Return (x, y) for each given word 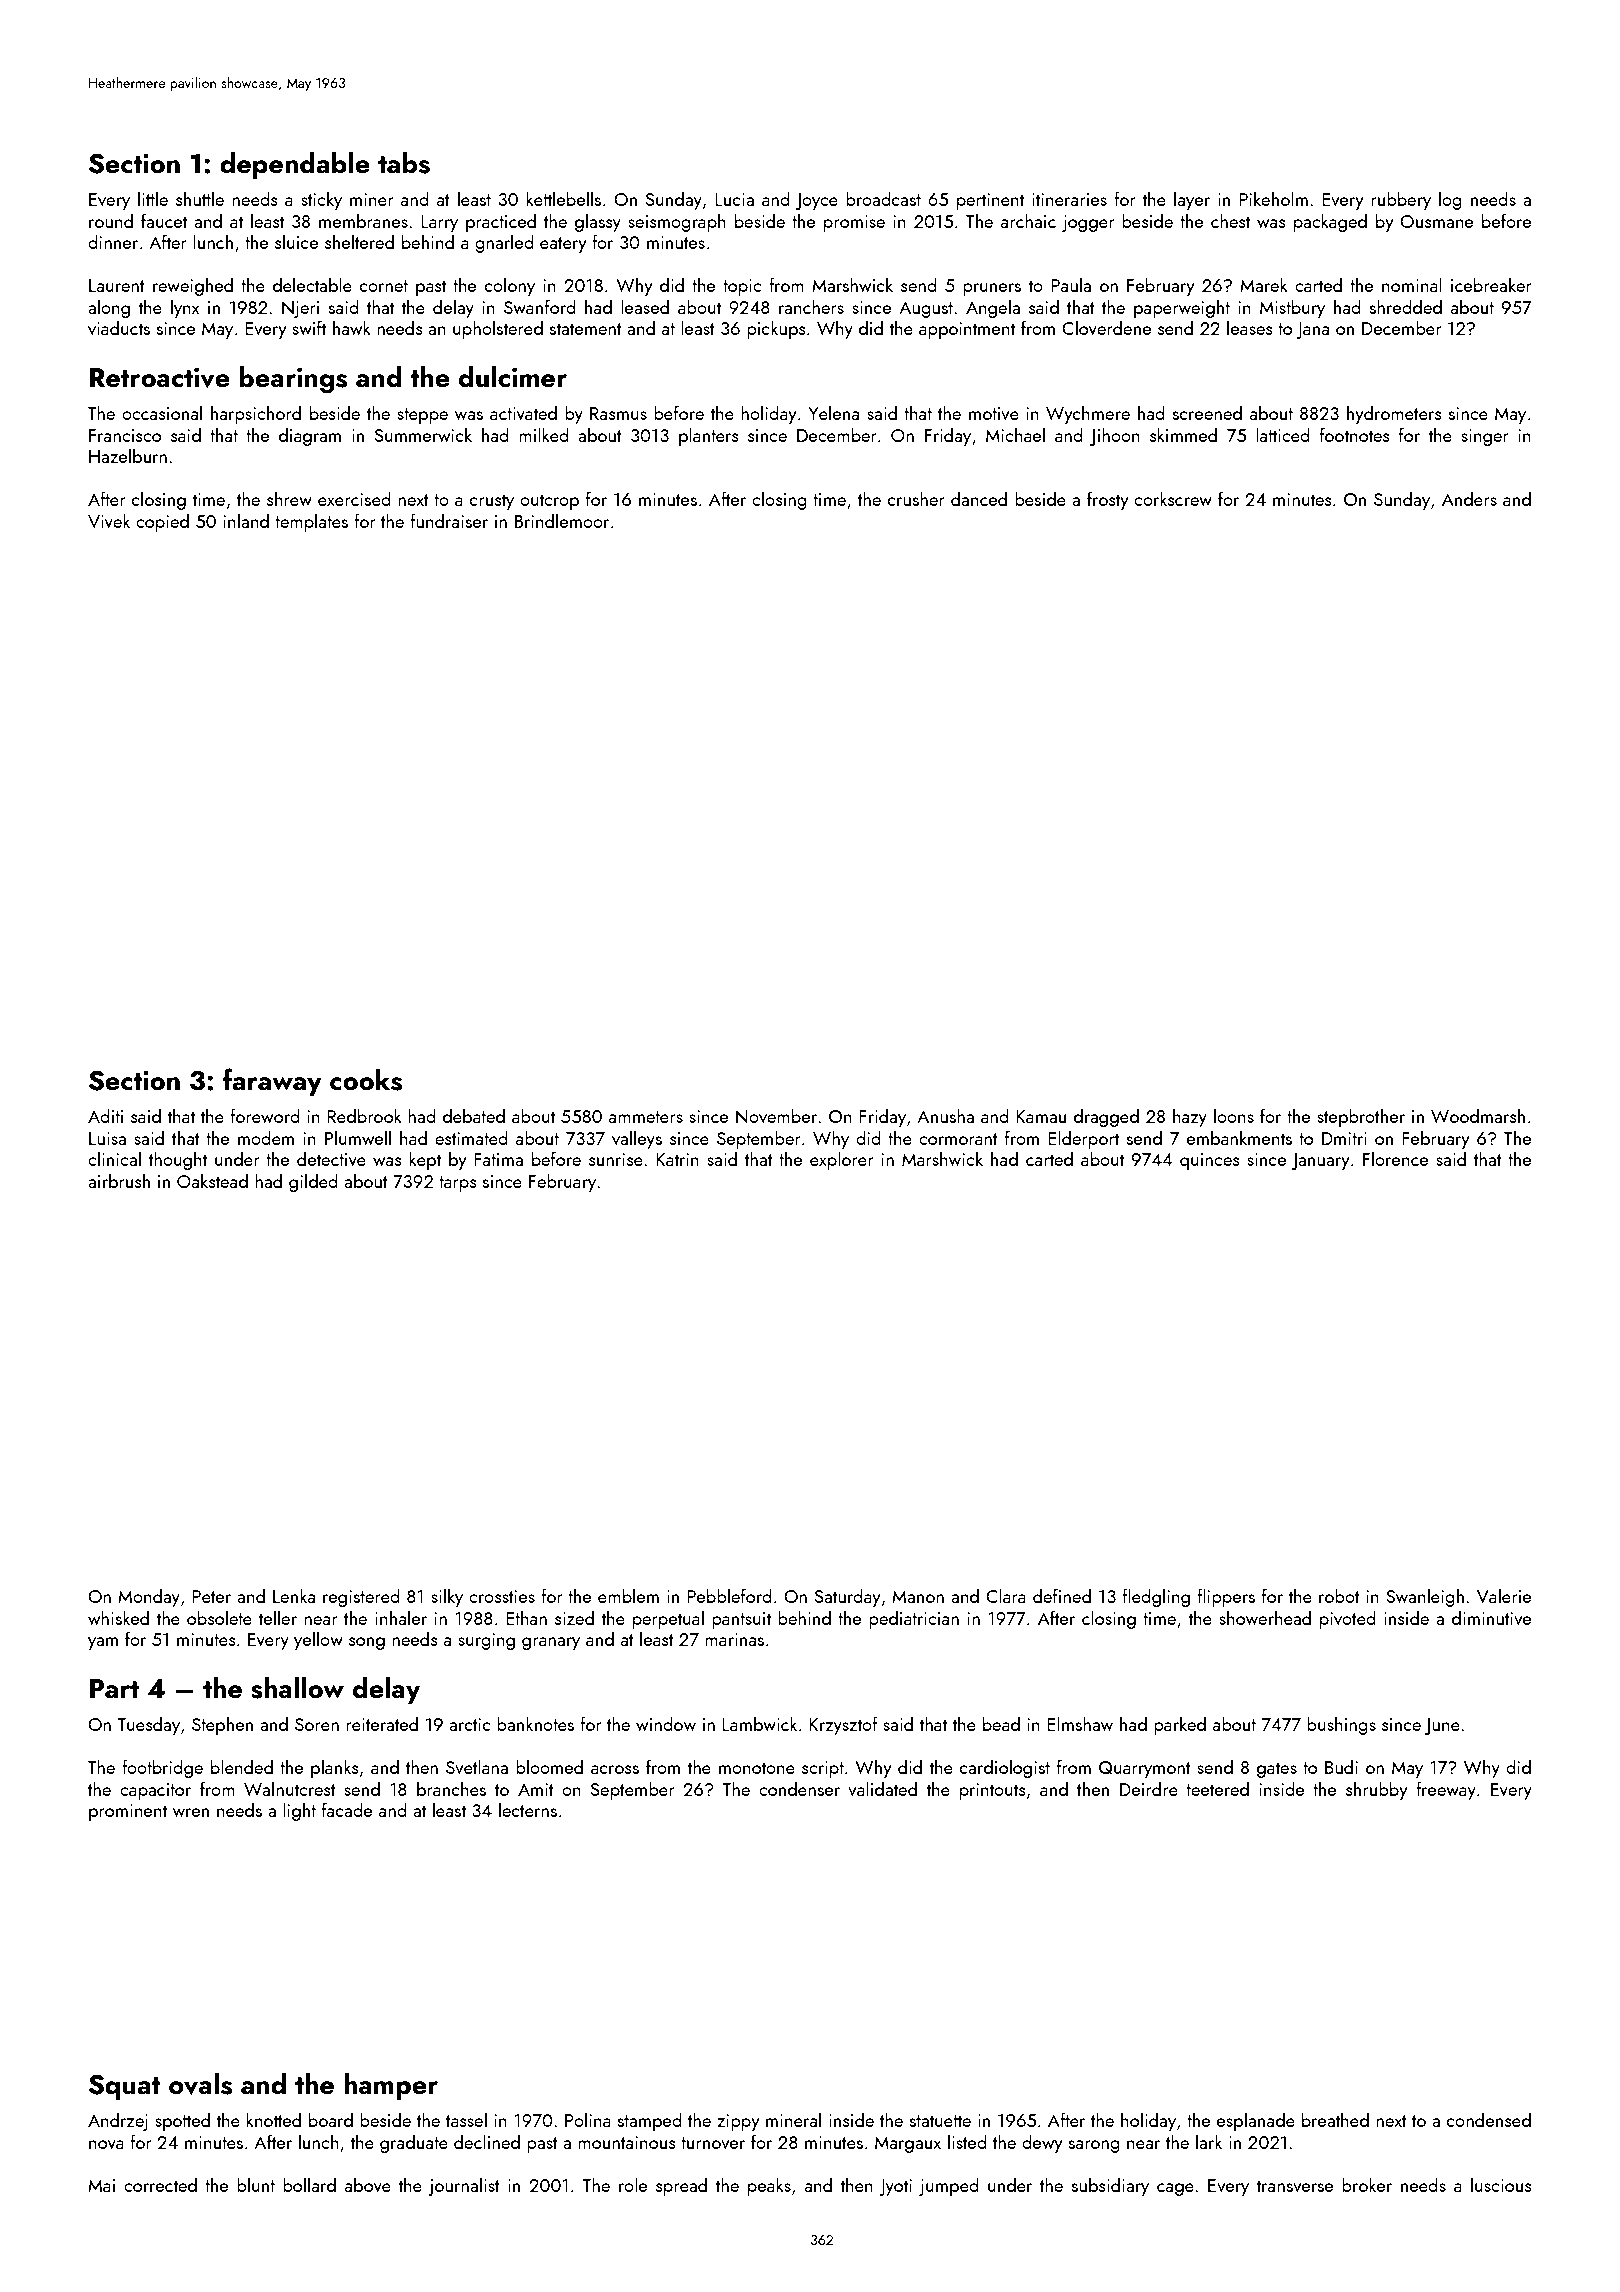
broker (1367, 2184)
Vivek (109, 520)
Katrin (677, 1159)
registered (361, 1597)
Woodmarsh (1478, 1115)
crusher (916, 498)
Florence (1395, 1158)
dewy (1042, 2143)
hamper (391, 2086)
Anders (1469, 498)
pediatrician (914, 1619)
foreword (265, 1115)
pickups (776, 329)
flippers (1226, 1597)
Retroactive (160, 378)
